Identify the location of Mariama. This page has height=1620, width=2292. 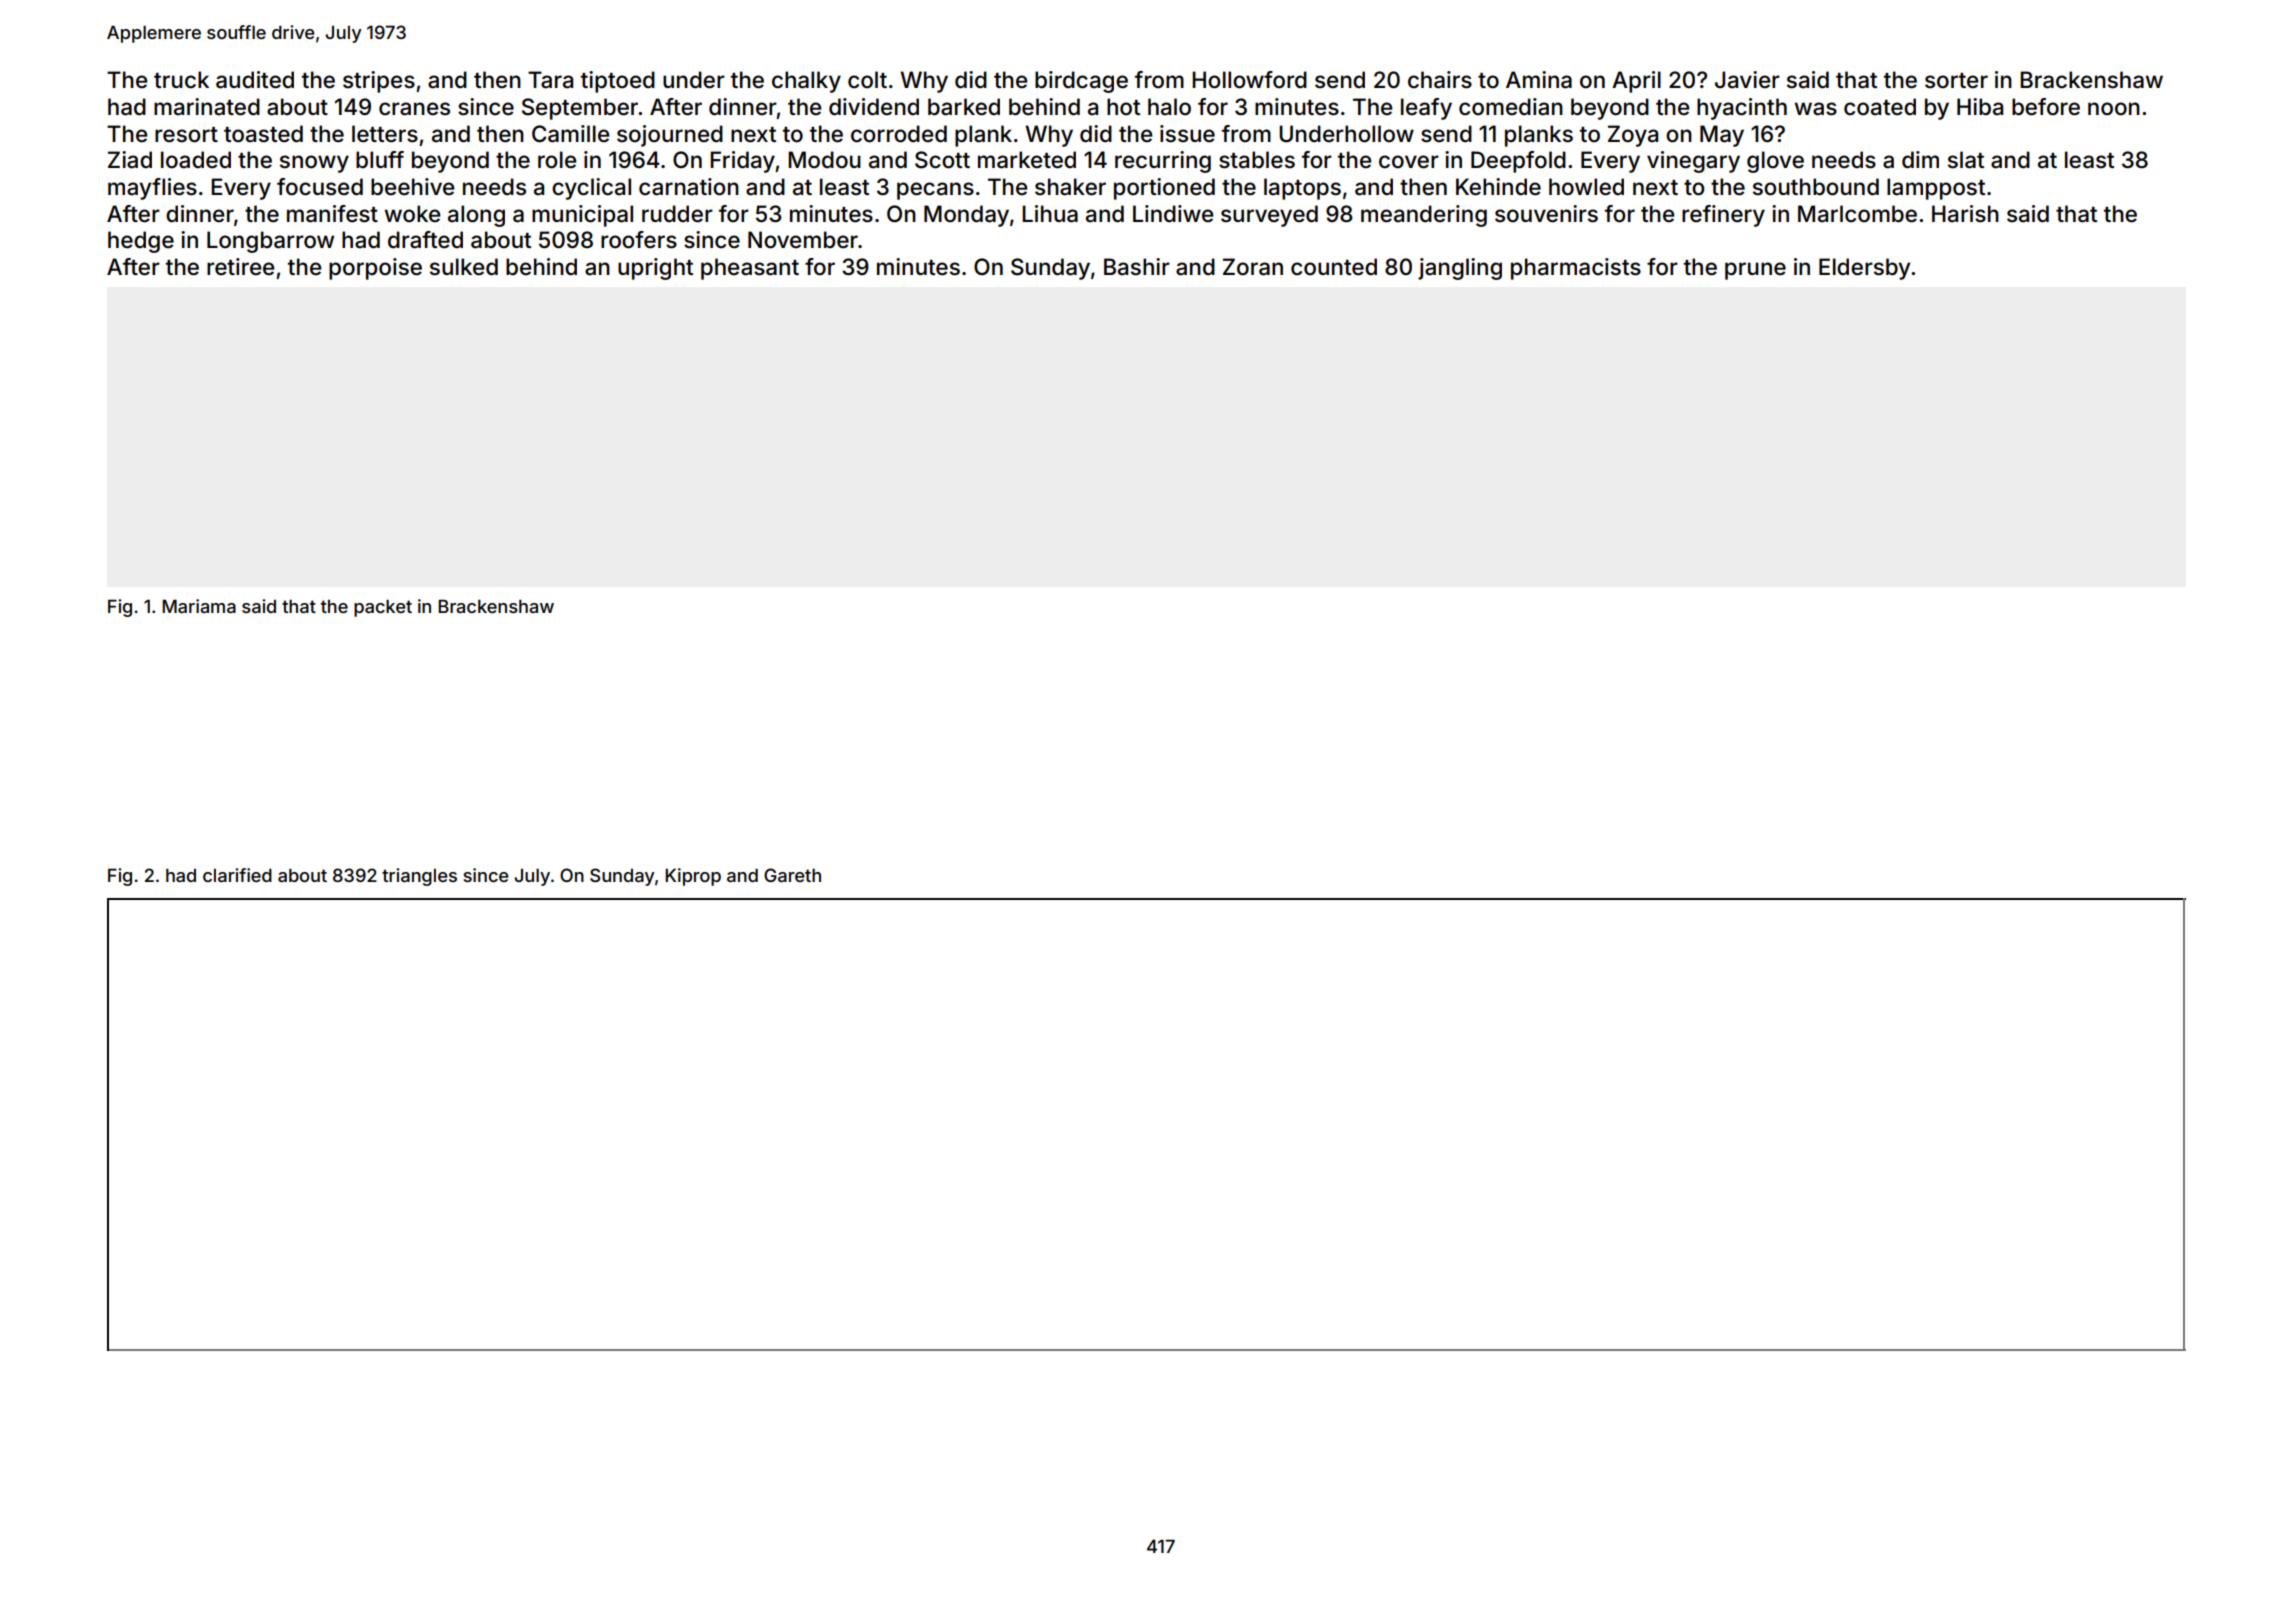
(199, 606).
